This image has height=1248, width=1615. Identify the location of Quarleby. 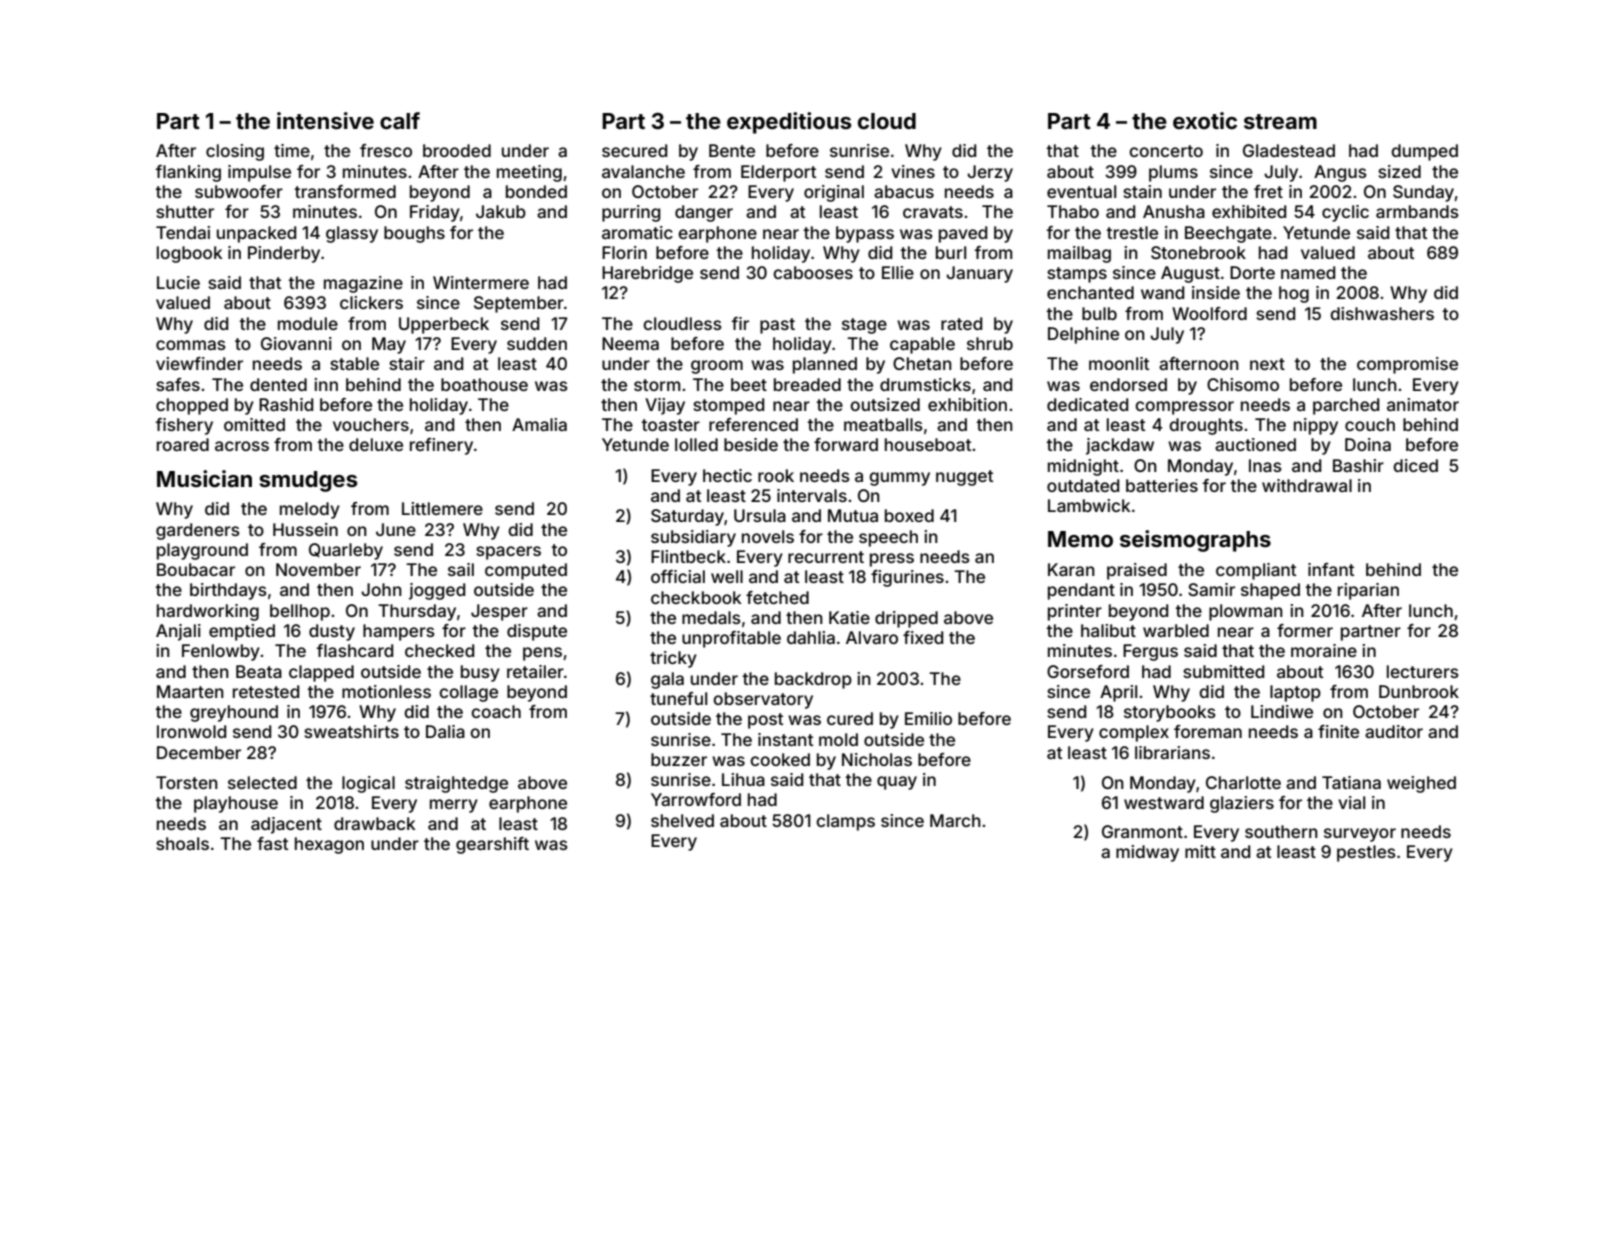
(346, 551).
